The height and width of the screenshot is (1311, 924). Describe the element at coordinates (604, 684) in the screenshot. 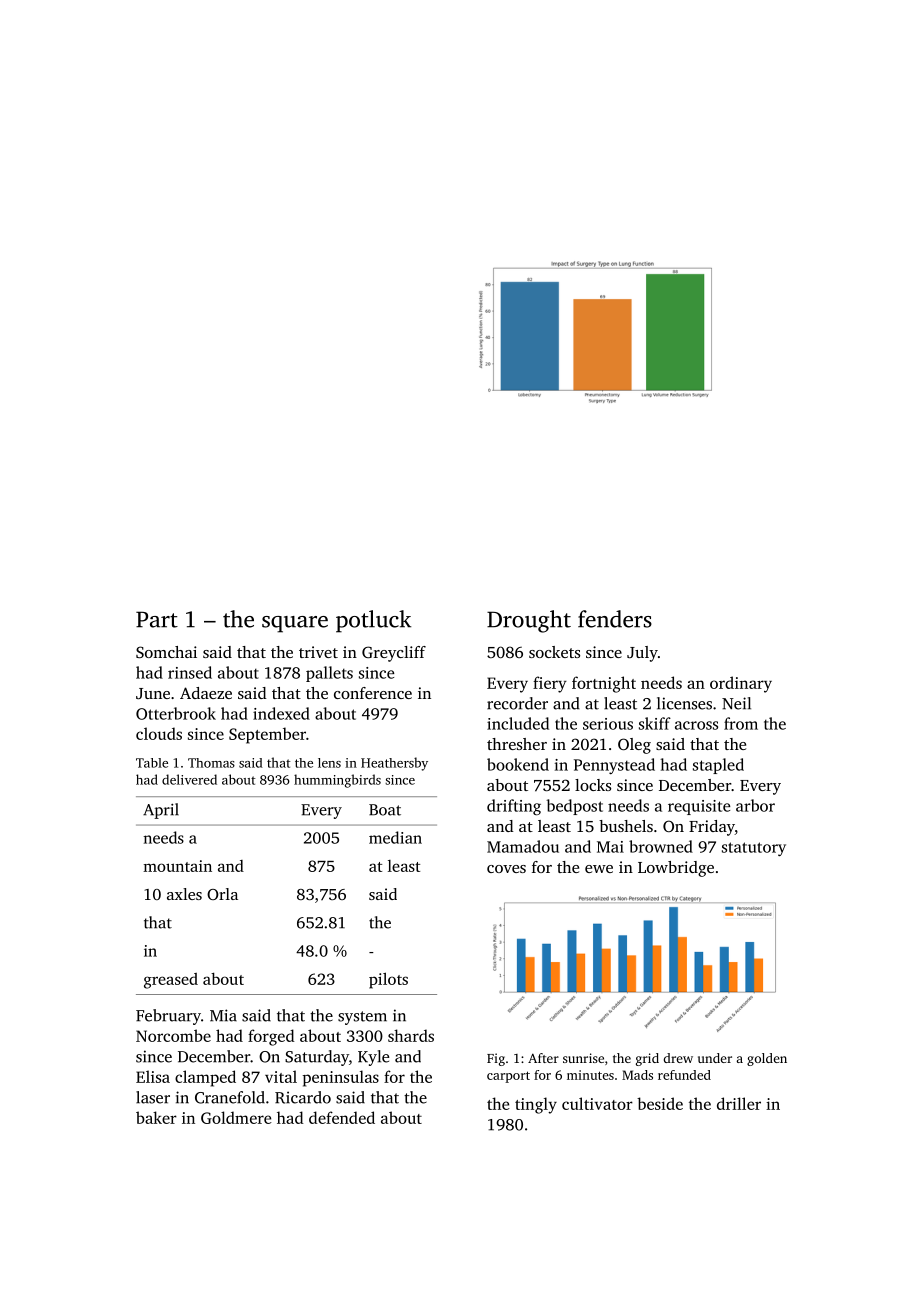

I see `fortnight` at that location.
